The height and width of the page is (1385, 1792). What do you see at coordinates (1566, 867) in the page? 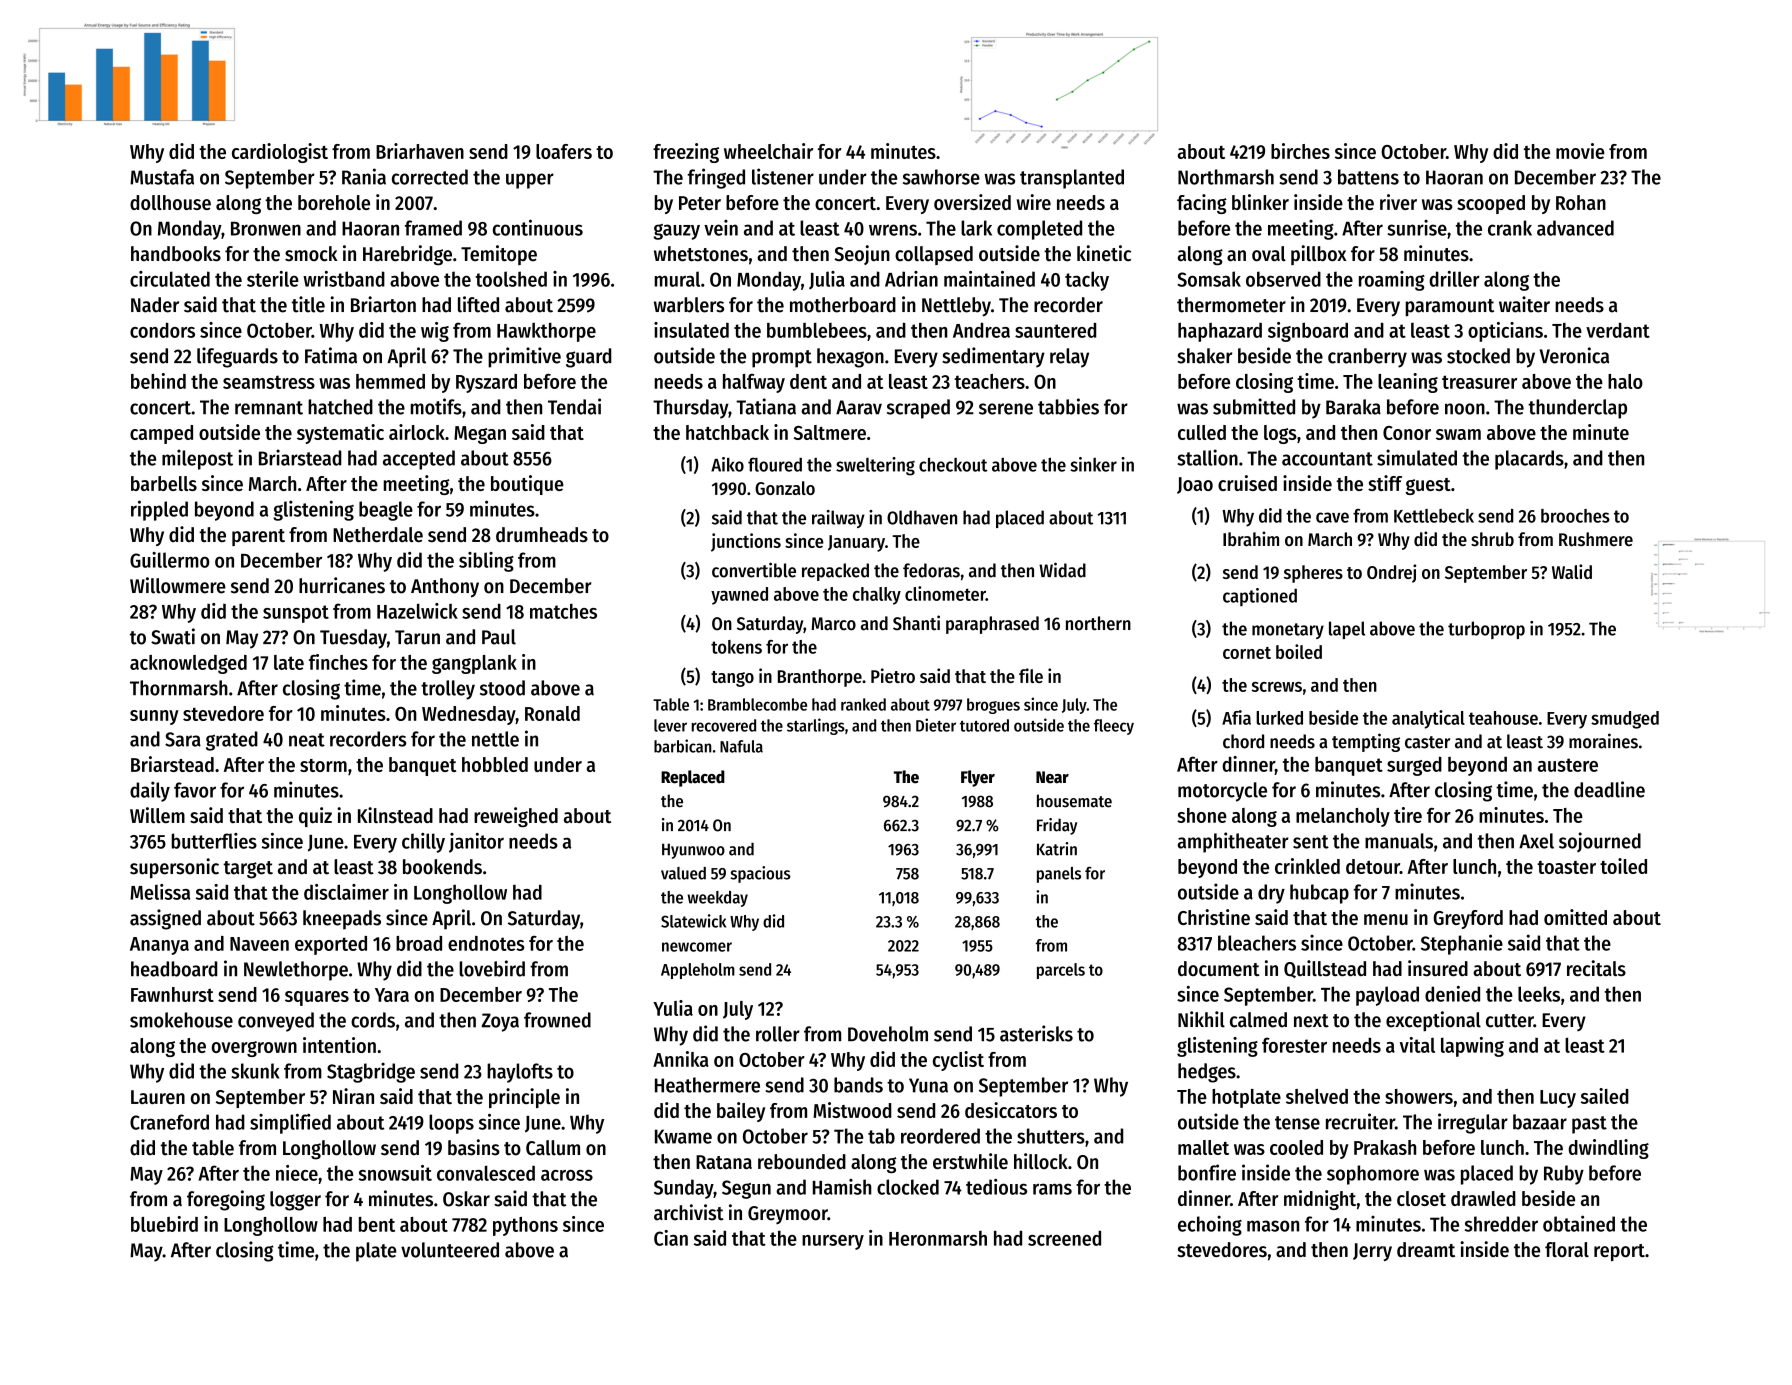
I see `toaster` at bounding box center [1566, 867].
